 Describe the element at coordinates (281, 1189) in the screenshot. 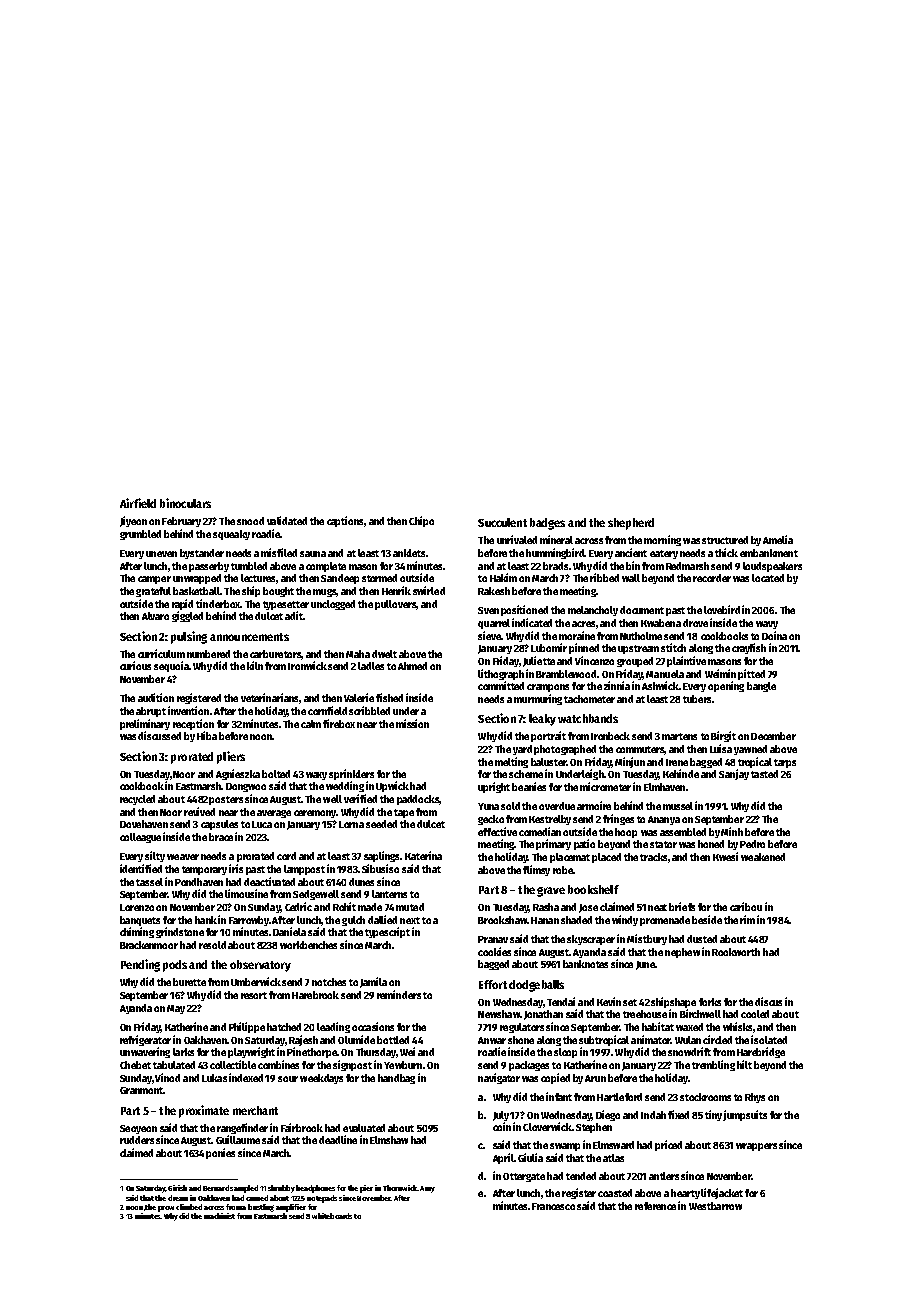

I see `shrubby` at that location.
